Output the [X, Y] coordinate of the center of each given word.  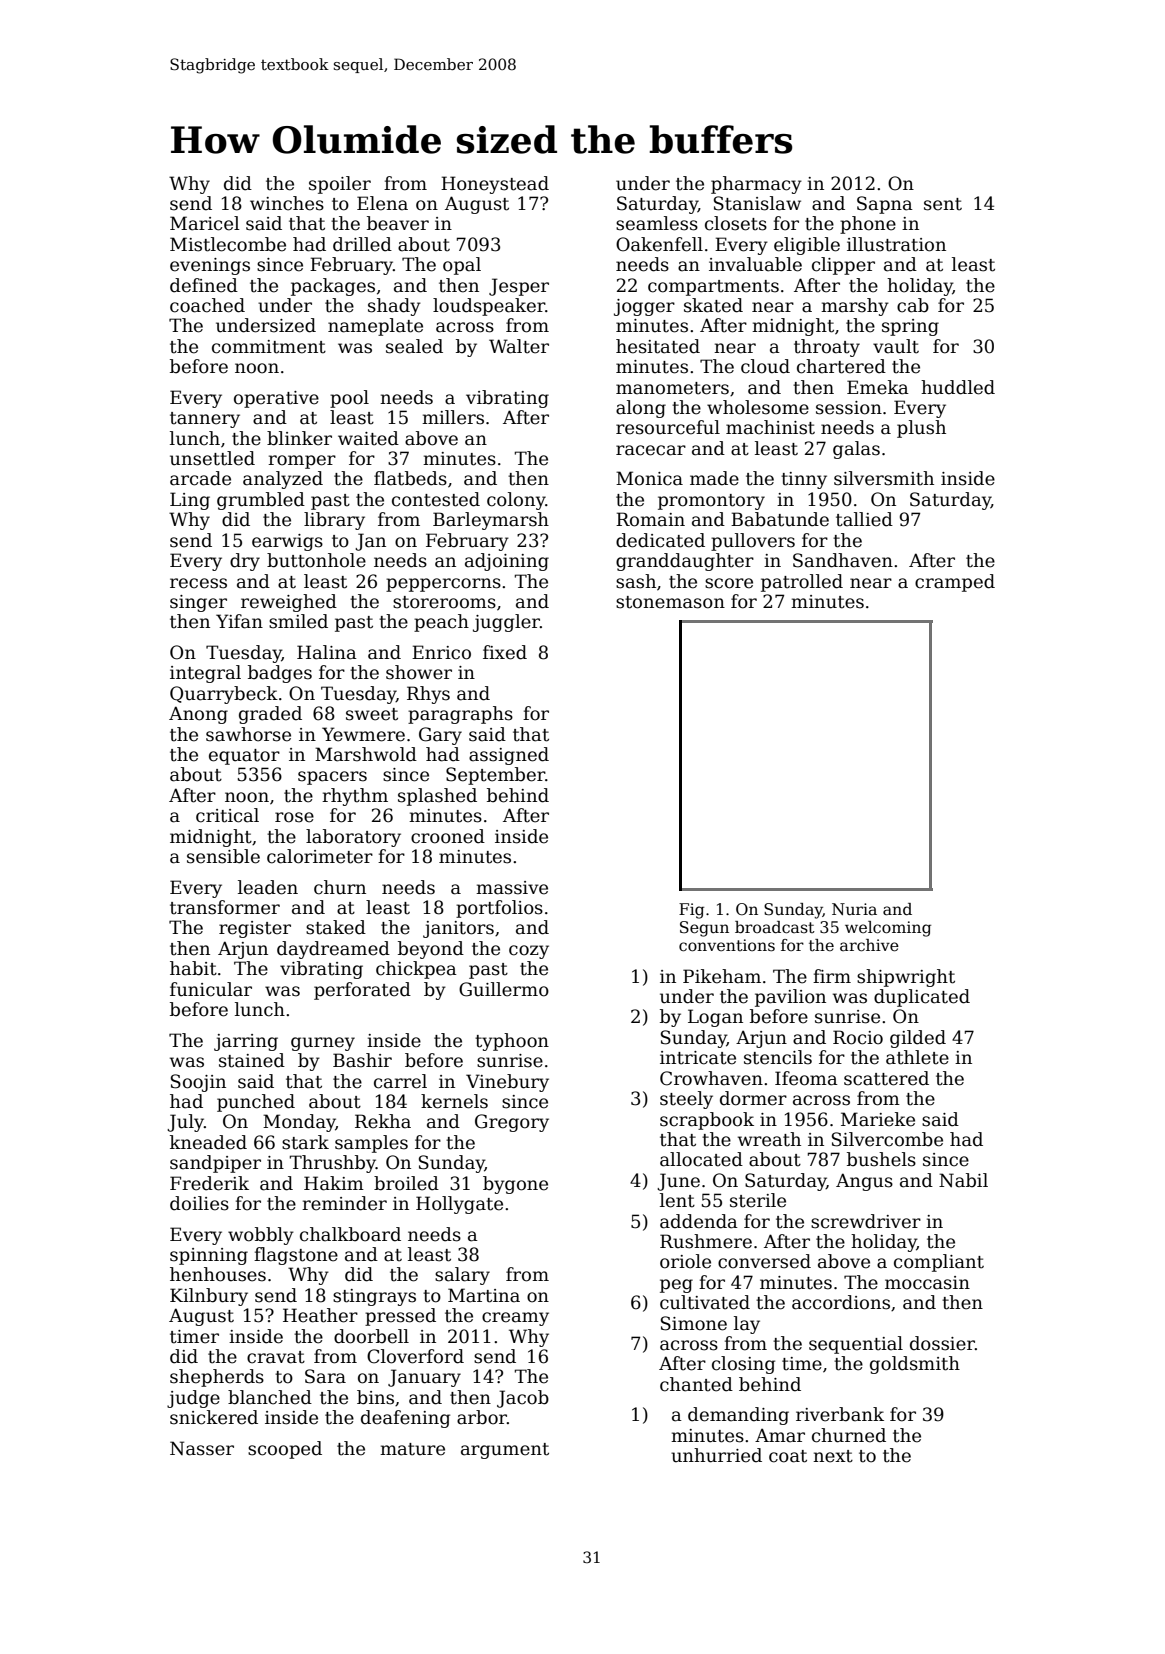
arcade [200, 478]
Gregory [512, 1123]
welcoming [888, 929]
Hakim [334, 1183]
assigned [509, 756]
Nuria [854, 909]
